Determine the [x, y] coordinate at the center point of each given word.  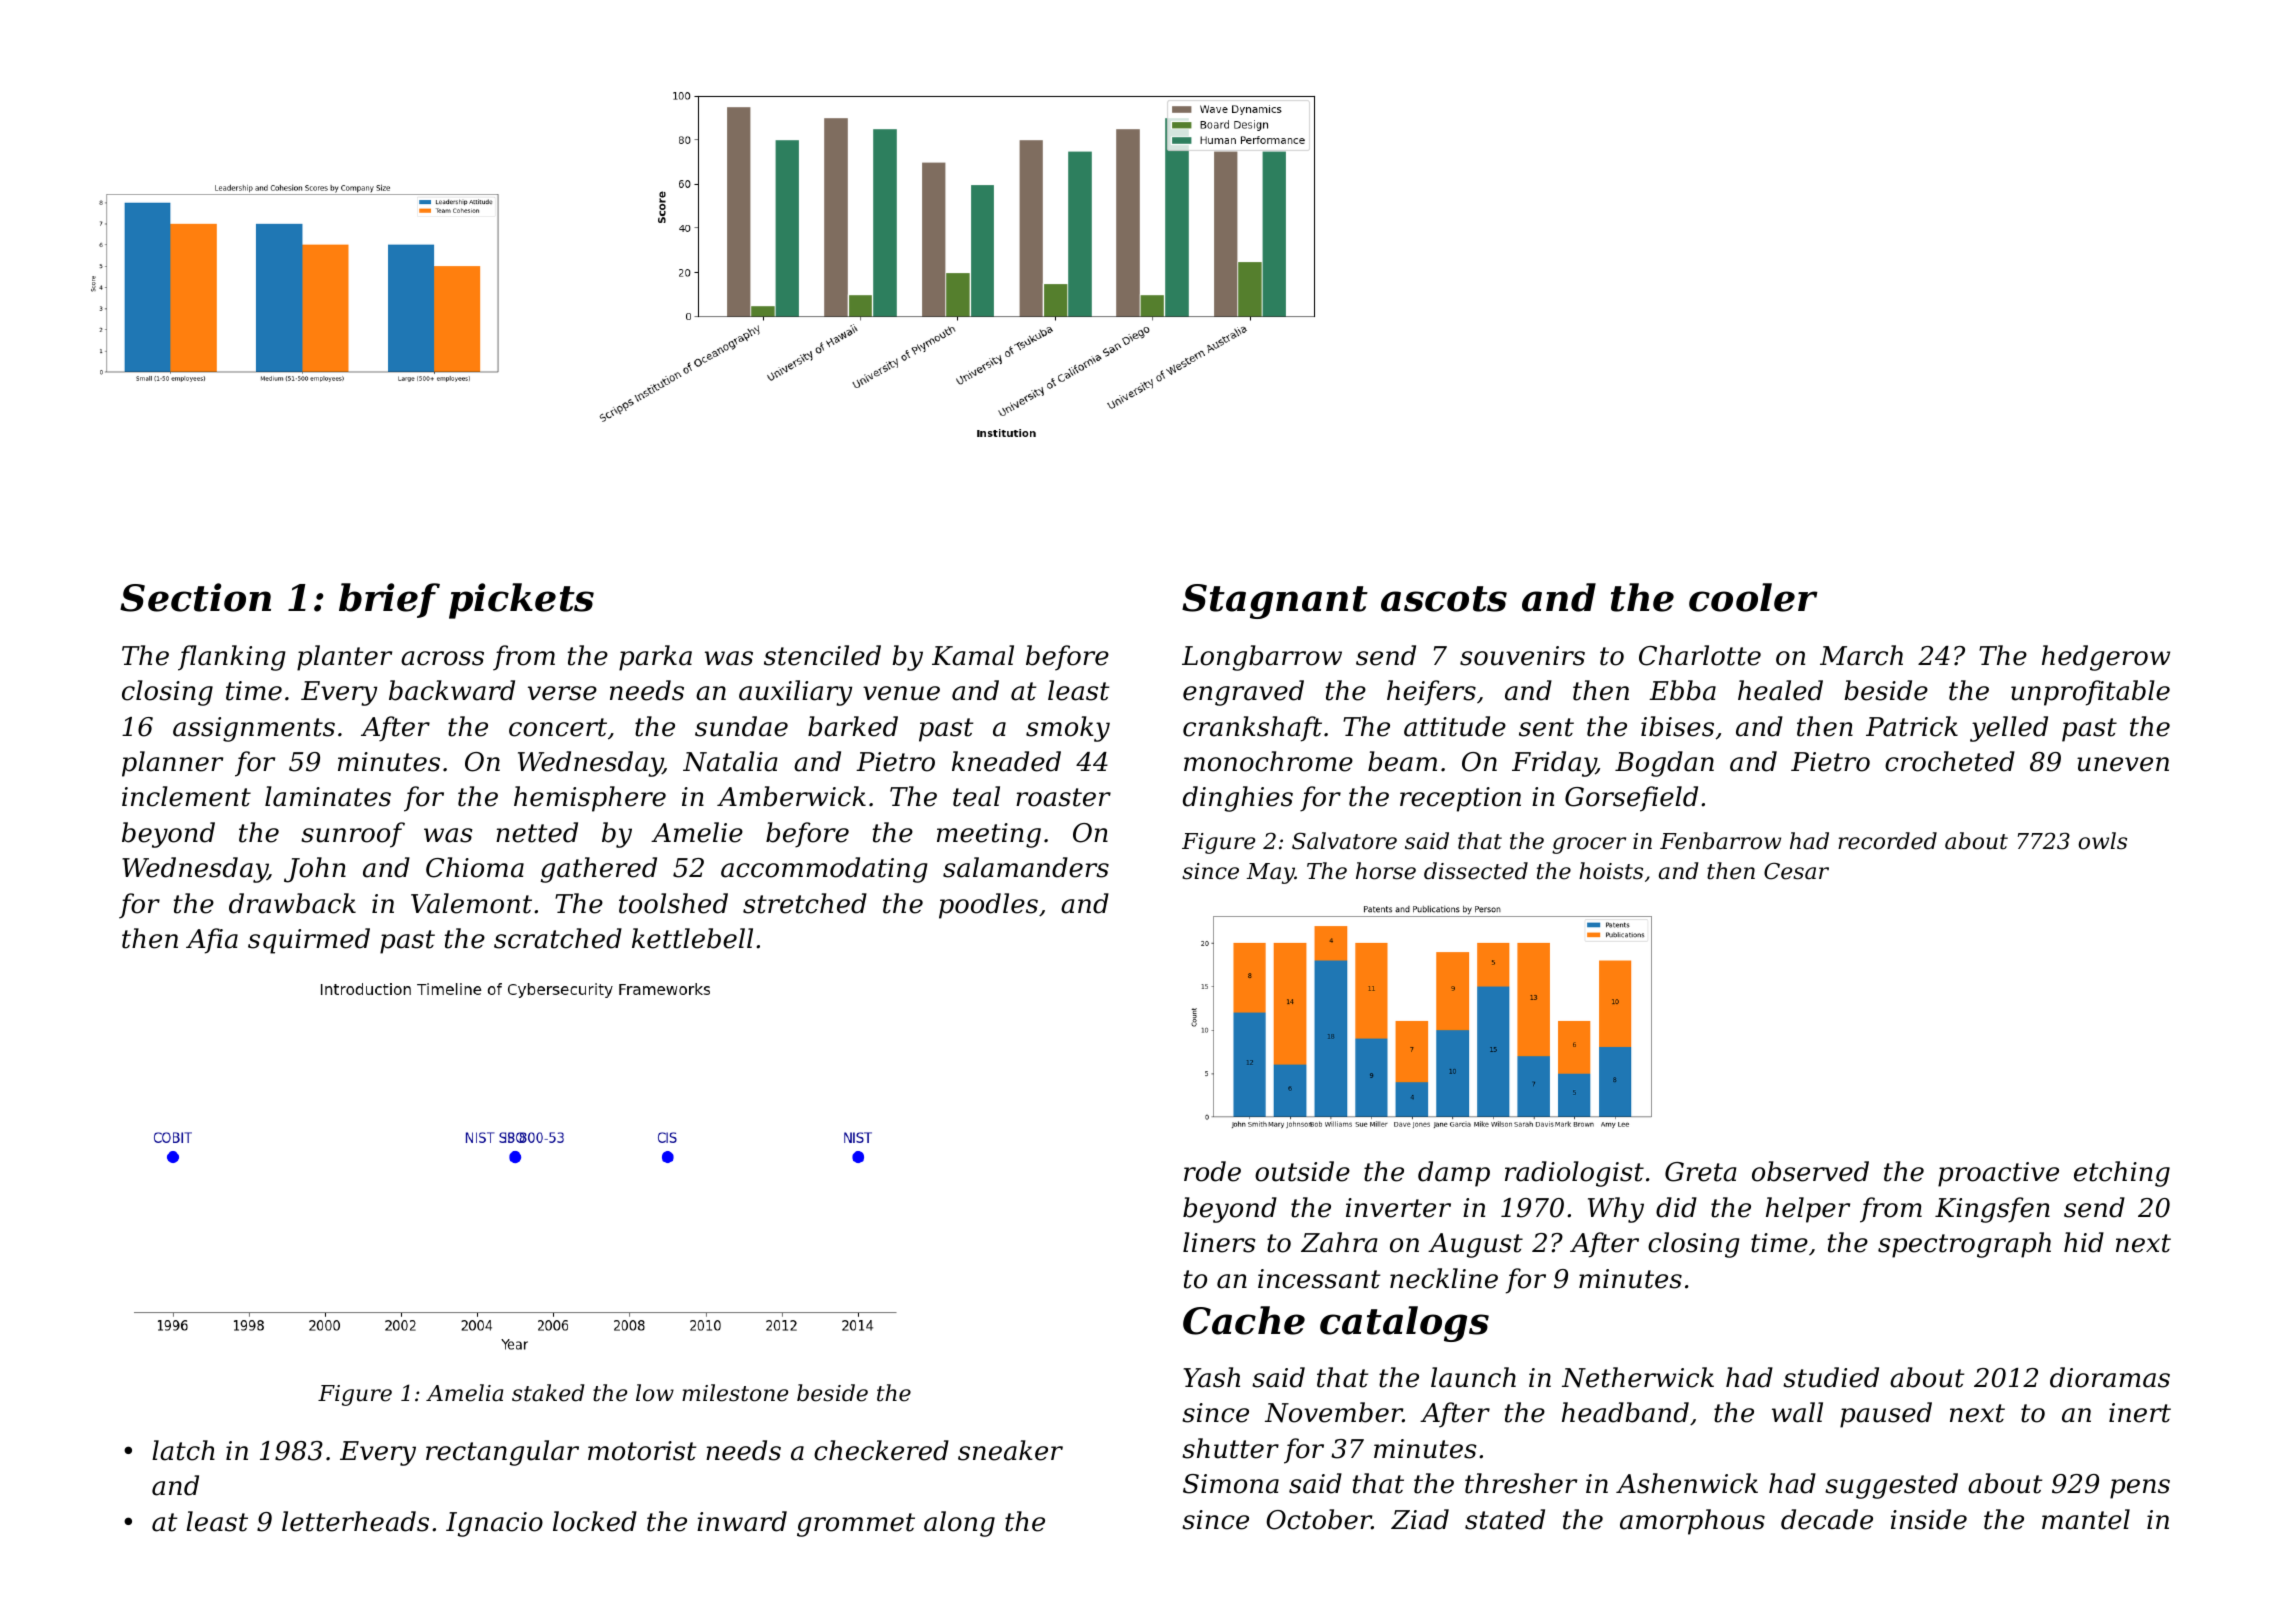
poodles [988, 906]
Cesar [1796, 871]
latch [183, 1450]
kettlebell [692, 938]
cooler [1753, 597]
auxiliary [795, 693]
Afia [212, 941]
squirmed [309, 941]
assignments [254, 729]
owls [2102, 841]
